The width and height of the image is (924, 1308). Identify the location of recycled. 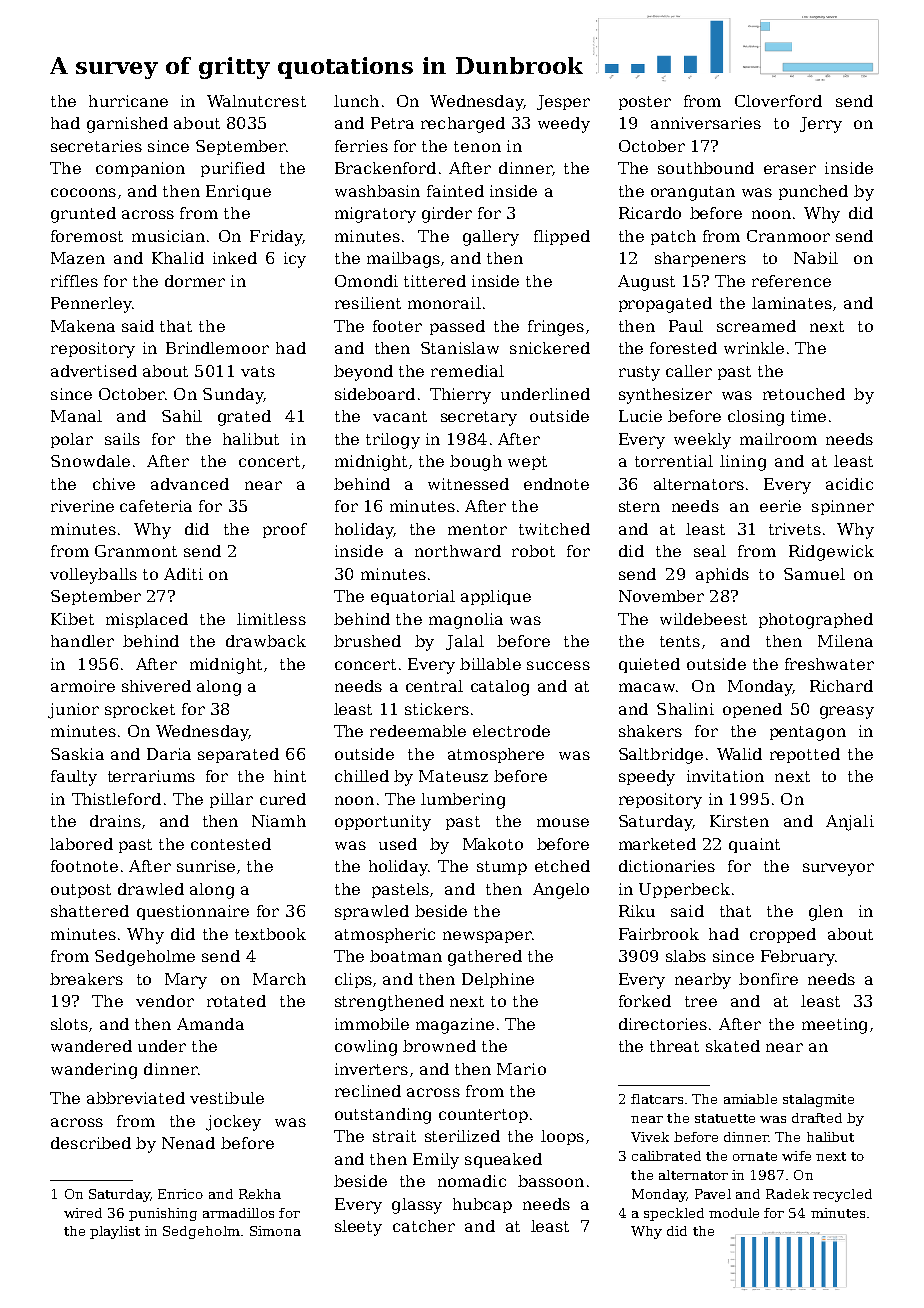
(842, 1195).
